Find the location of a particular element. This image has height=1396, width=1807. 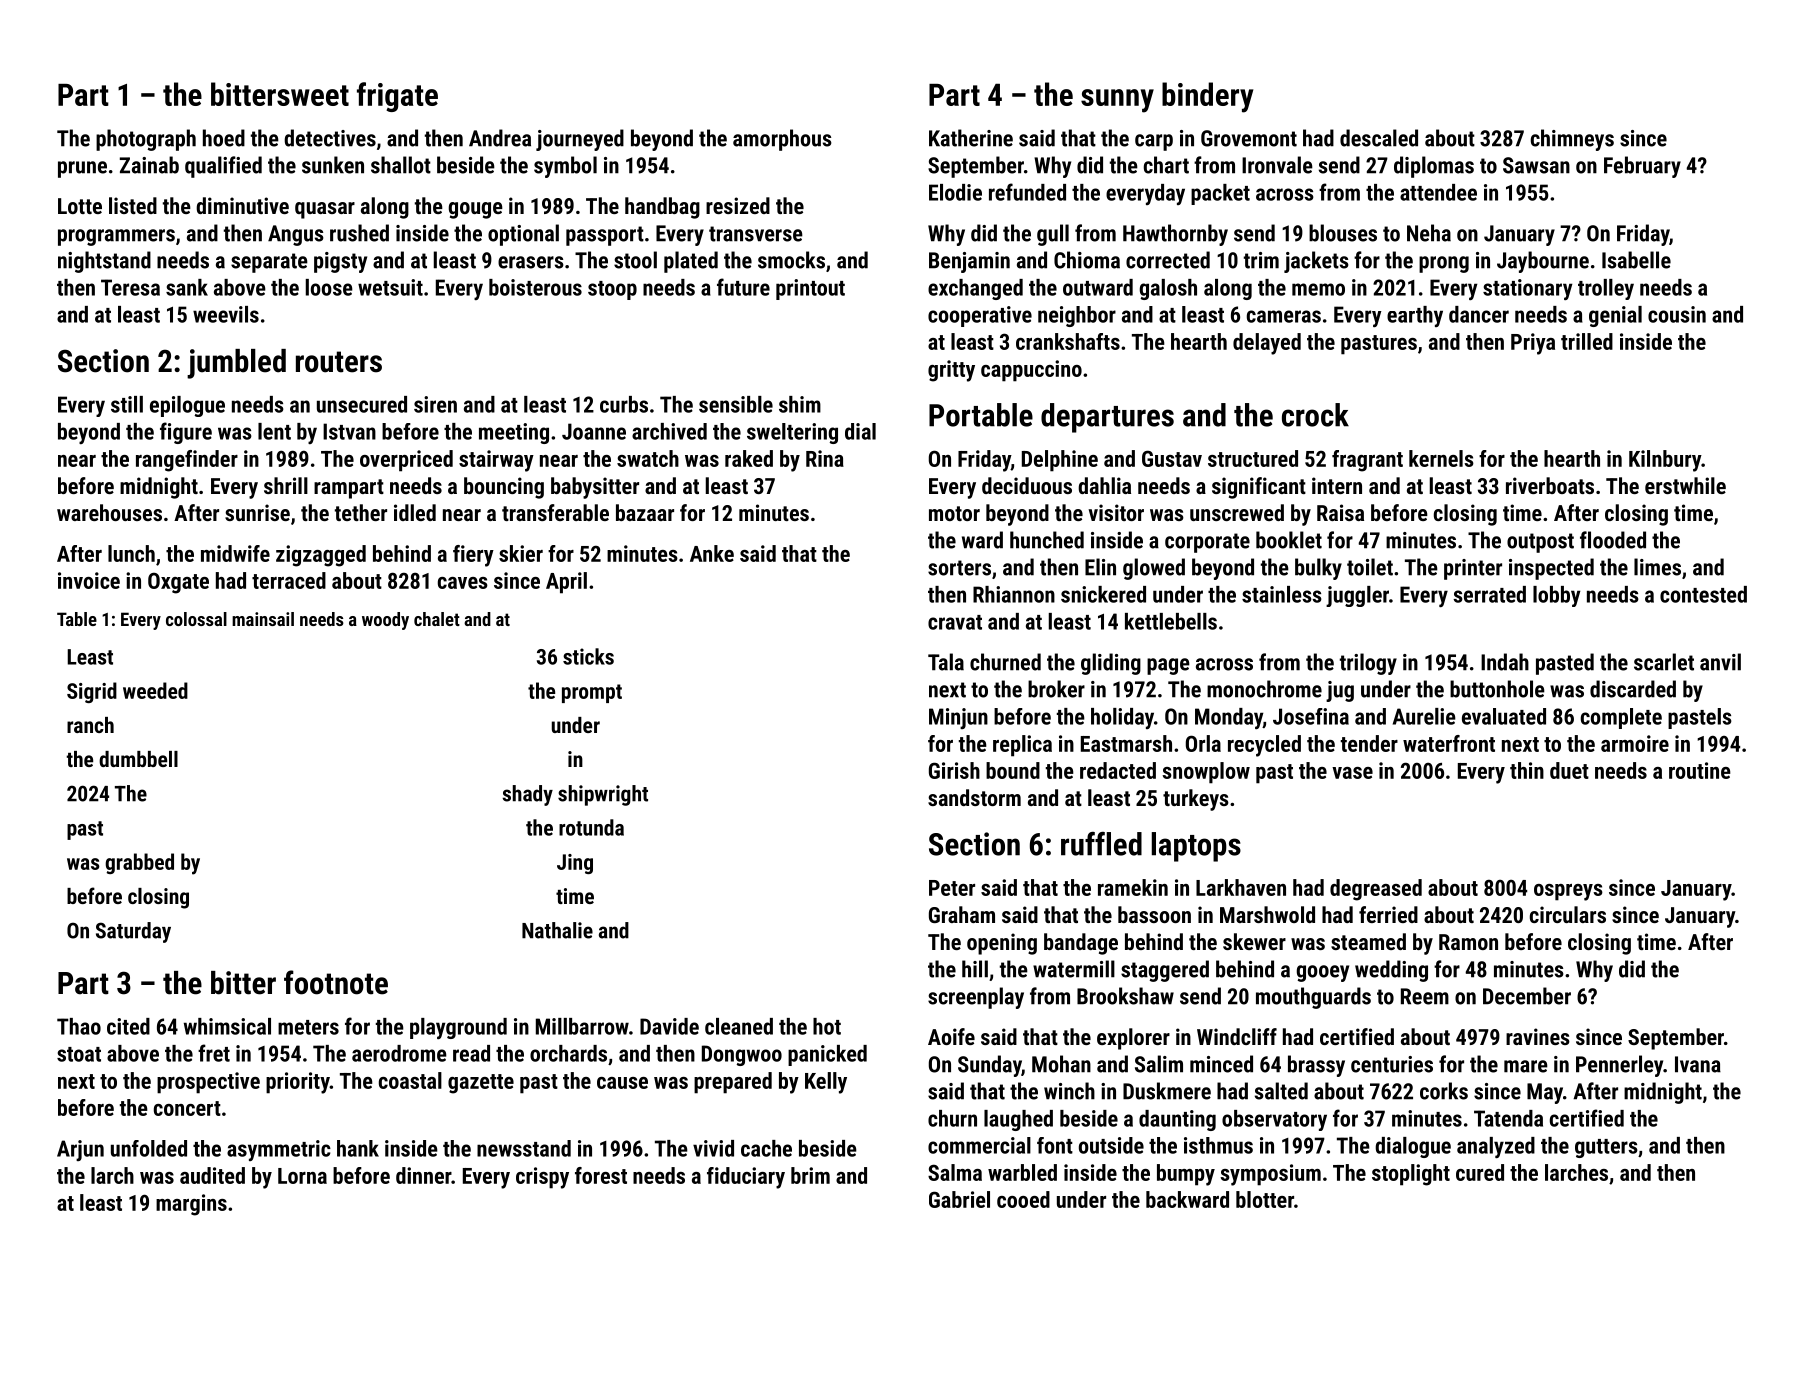

concert is located at coordinates (187, 1108).
